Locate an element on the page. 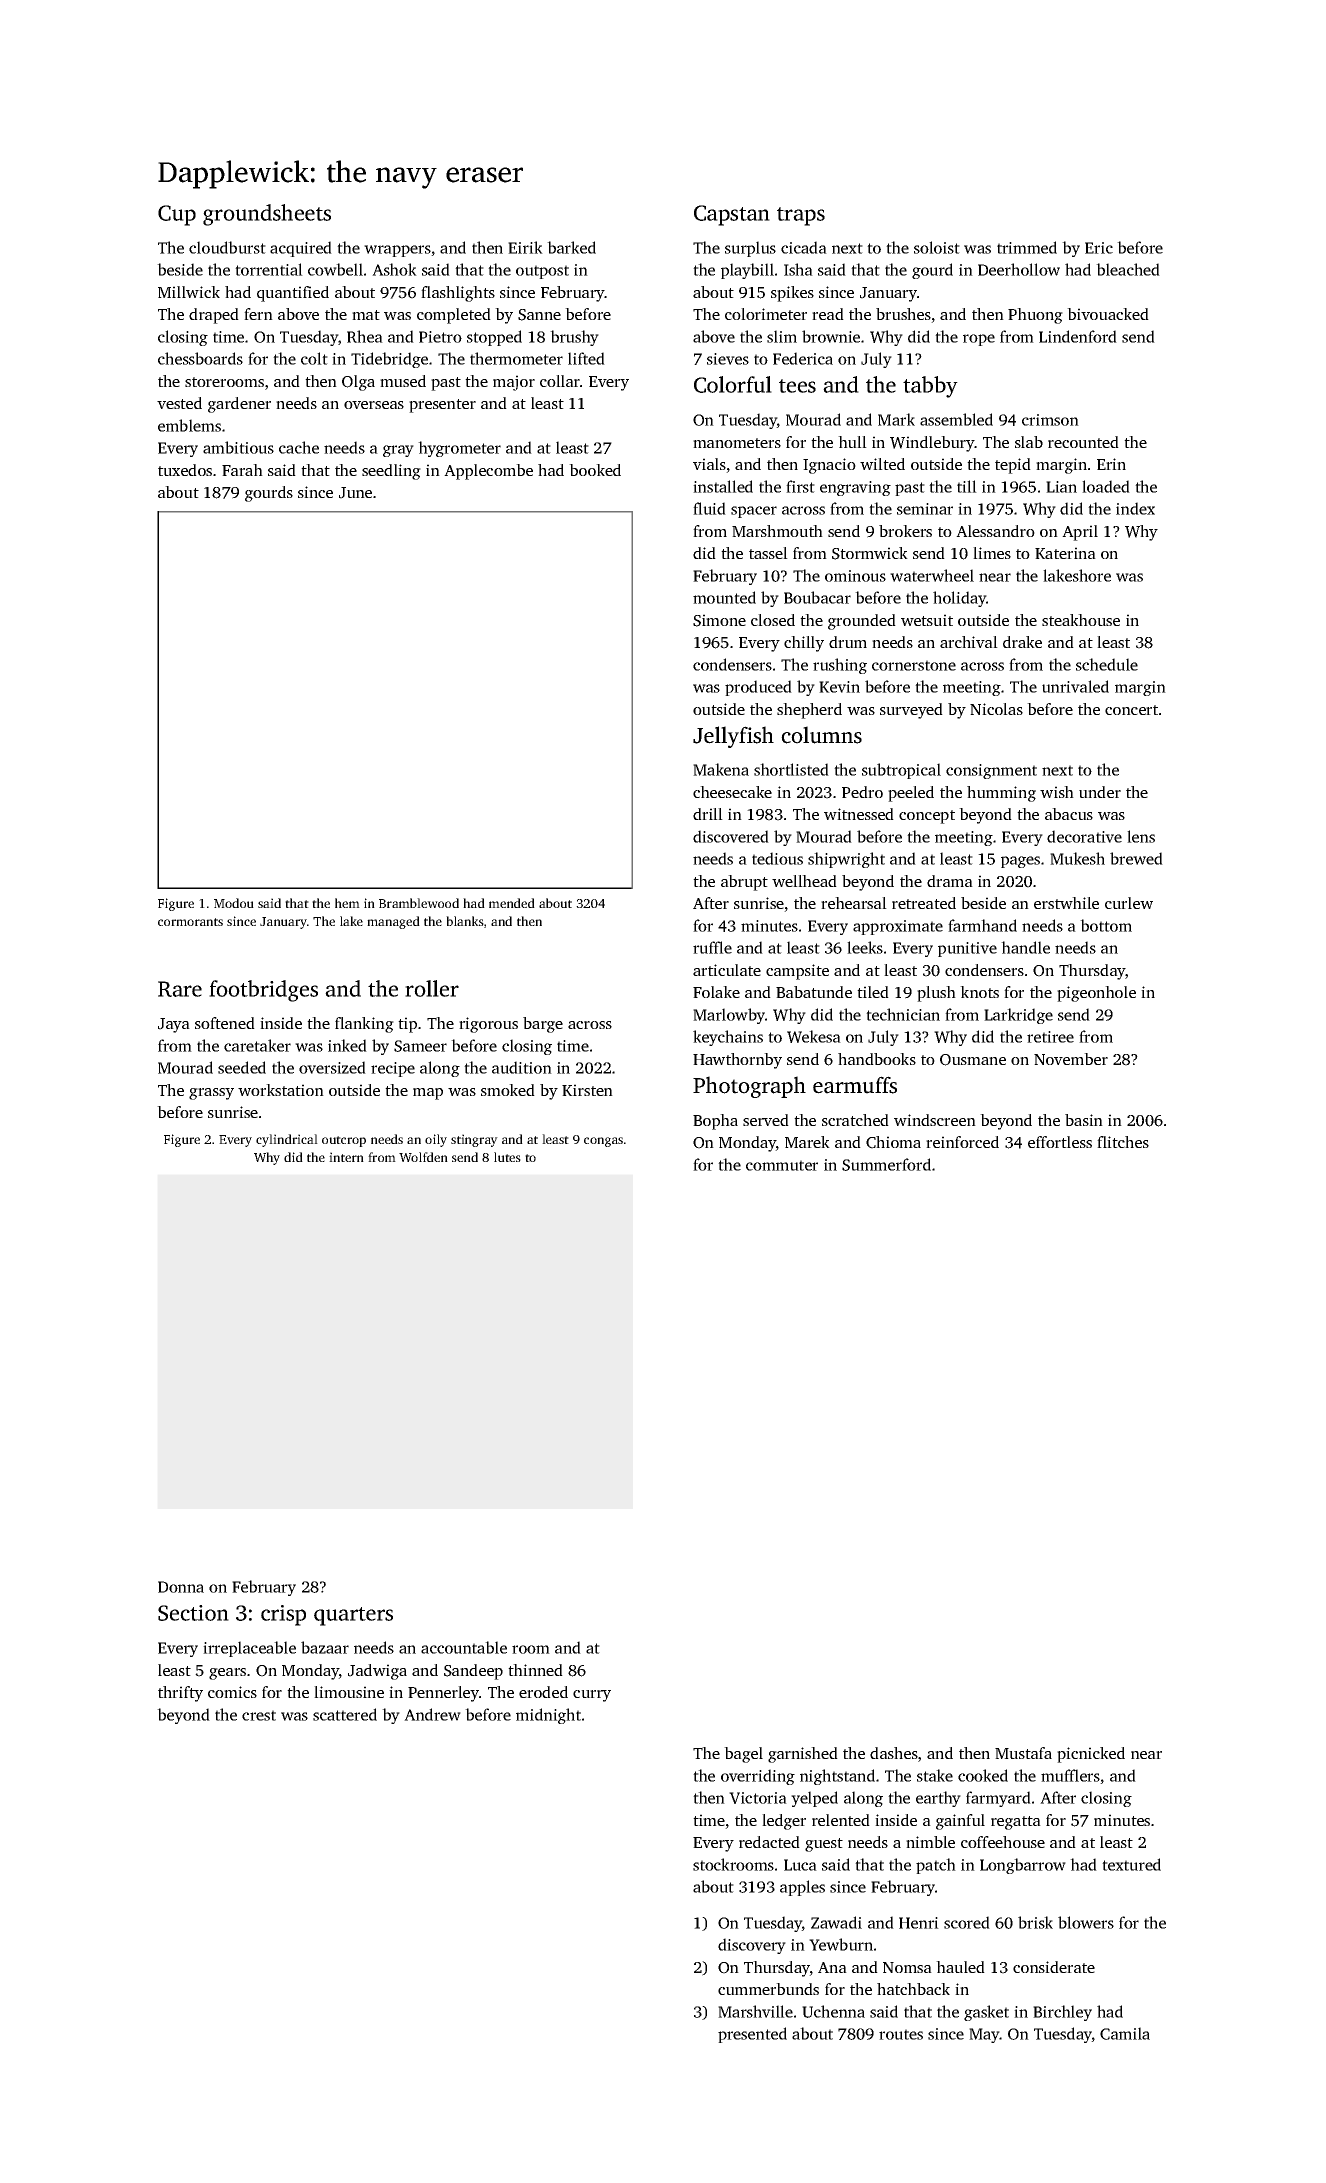  April is located at coordinates (1080, 533).
